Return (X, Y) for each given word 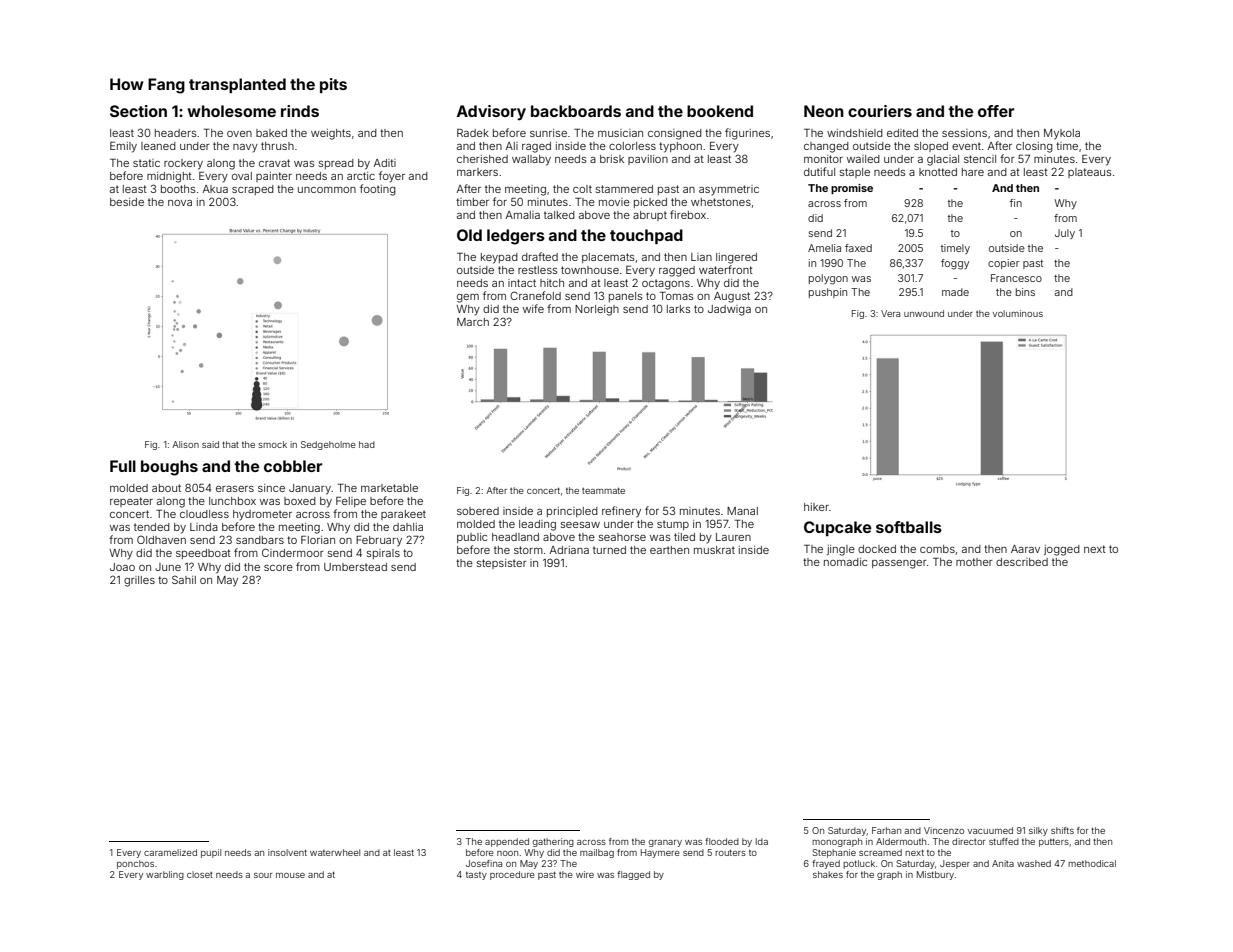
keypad (499, 258)
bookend (720, 111)
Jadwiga (729, 310)
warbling (165, 875)
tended (152, 527)
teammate (603, 491)
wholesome (232, 111)
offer (996, 111)
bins (1025, 292)
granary (665, 843)
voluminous (1018, 313)
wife (533, 308)
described (1022, 562)
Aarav (1025, 549)
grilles (139, 581)
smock (272, 444)
